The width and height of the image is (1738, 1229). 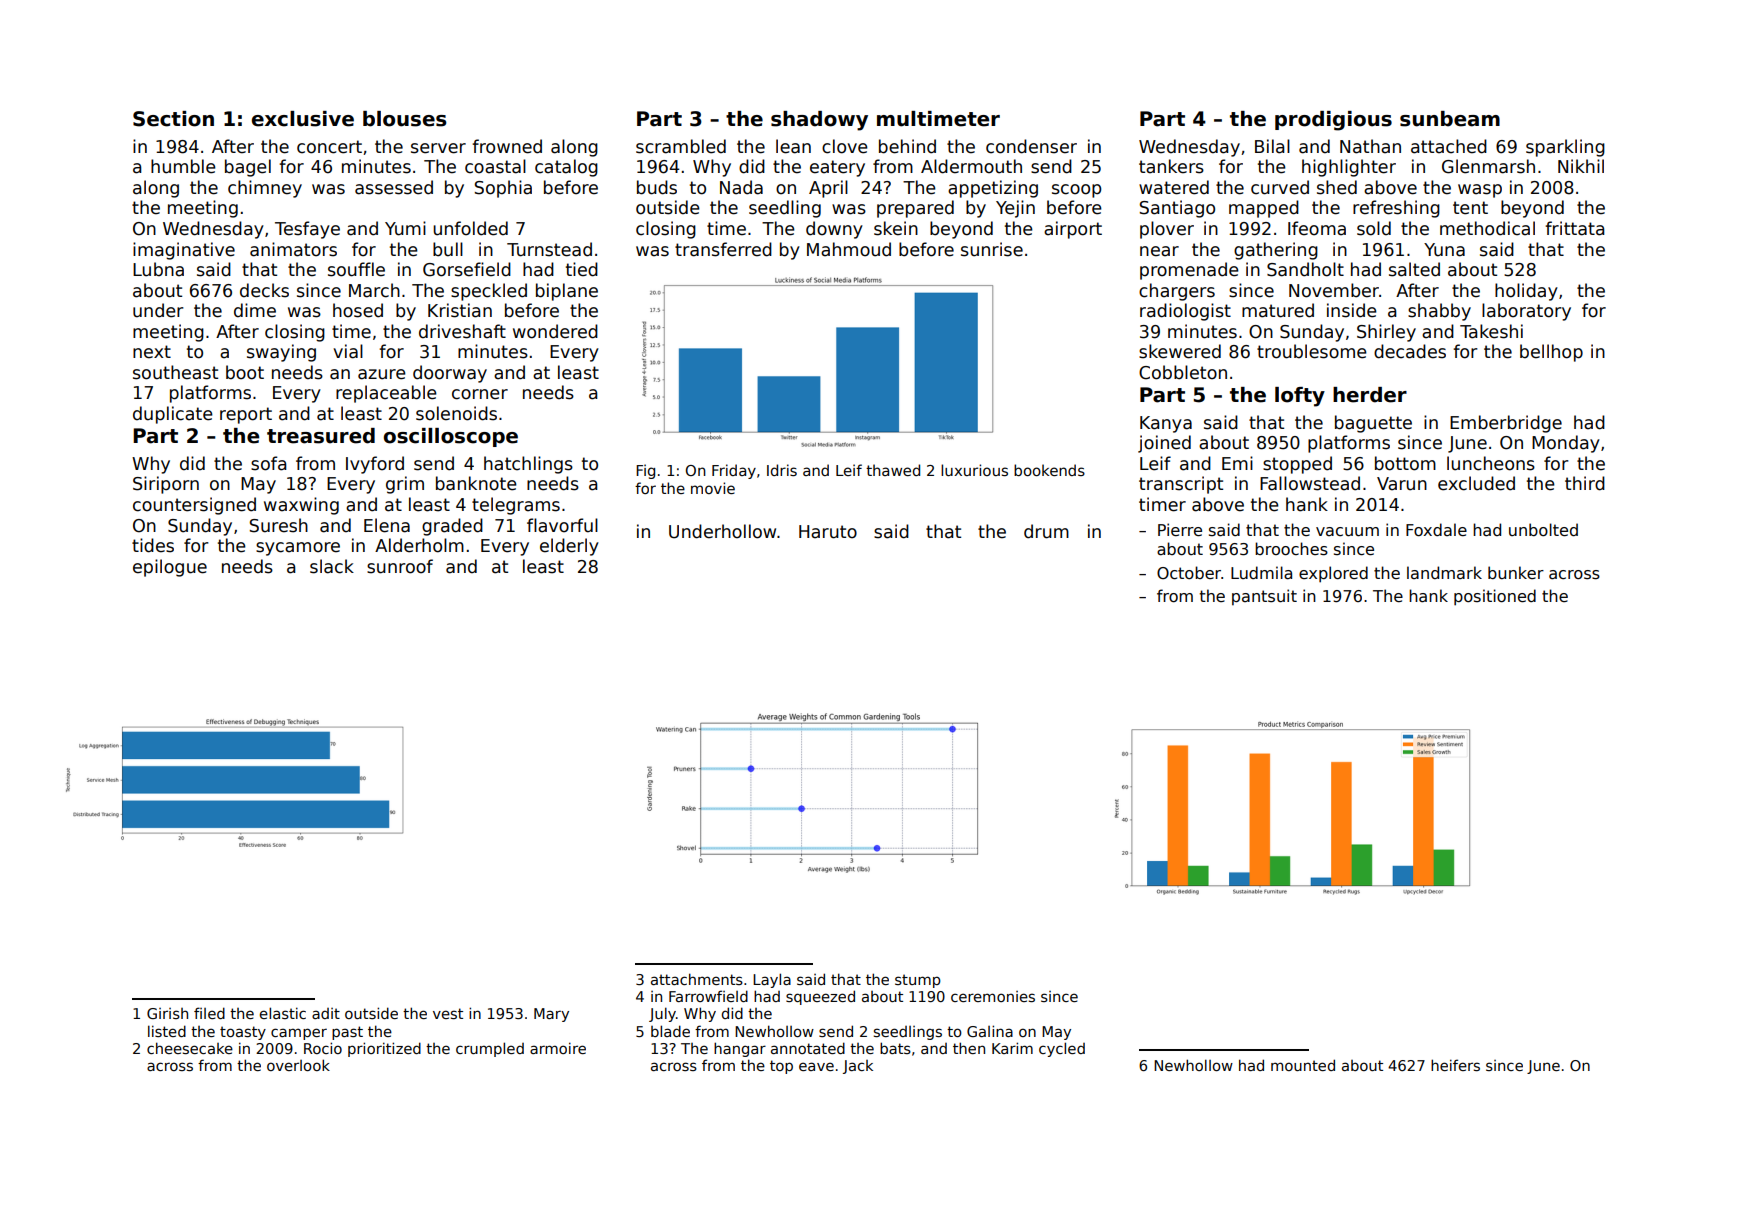 I want to click on elderly, so click(x=569, y=547).
